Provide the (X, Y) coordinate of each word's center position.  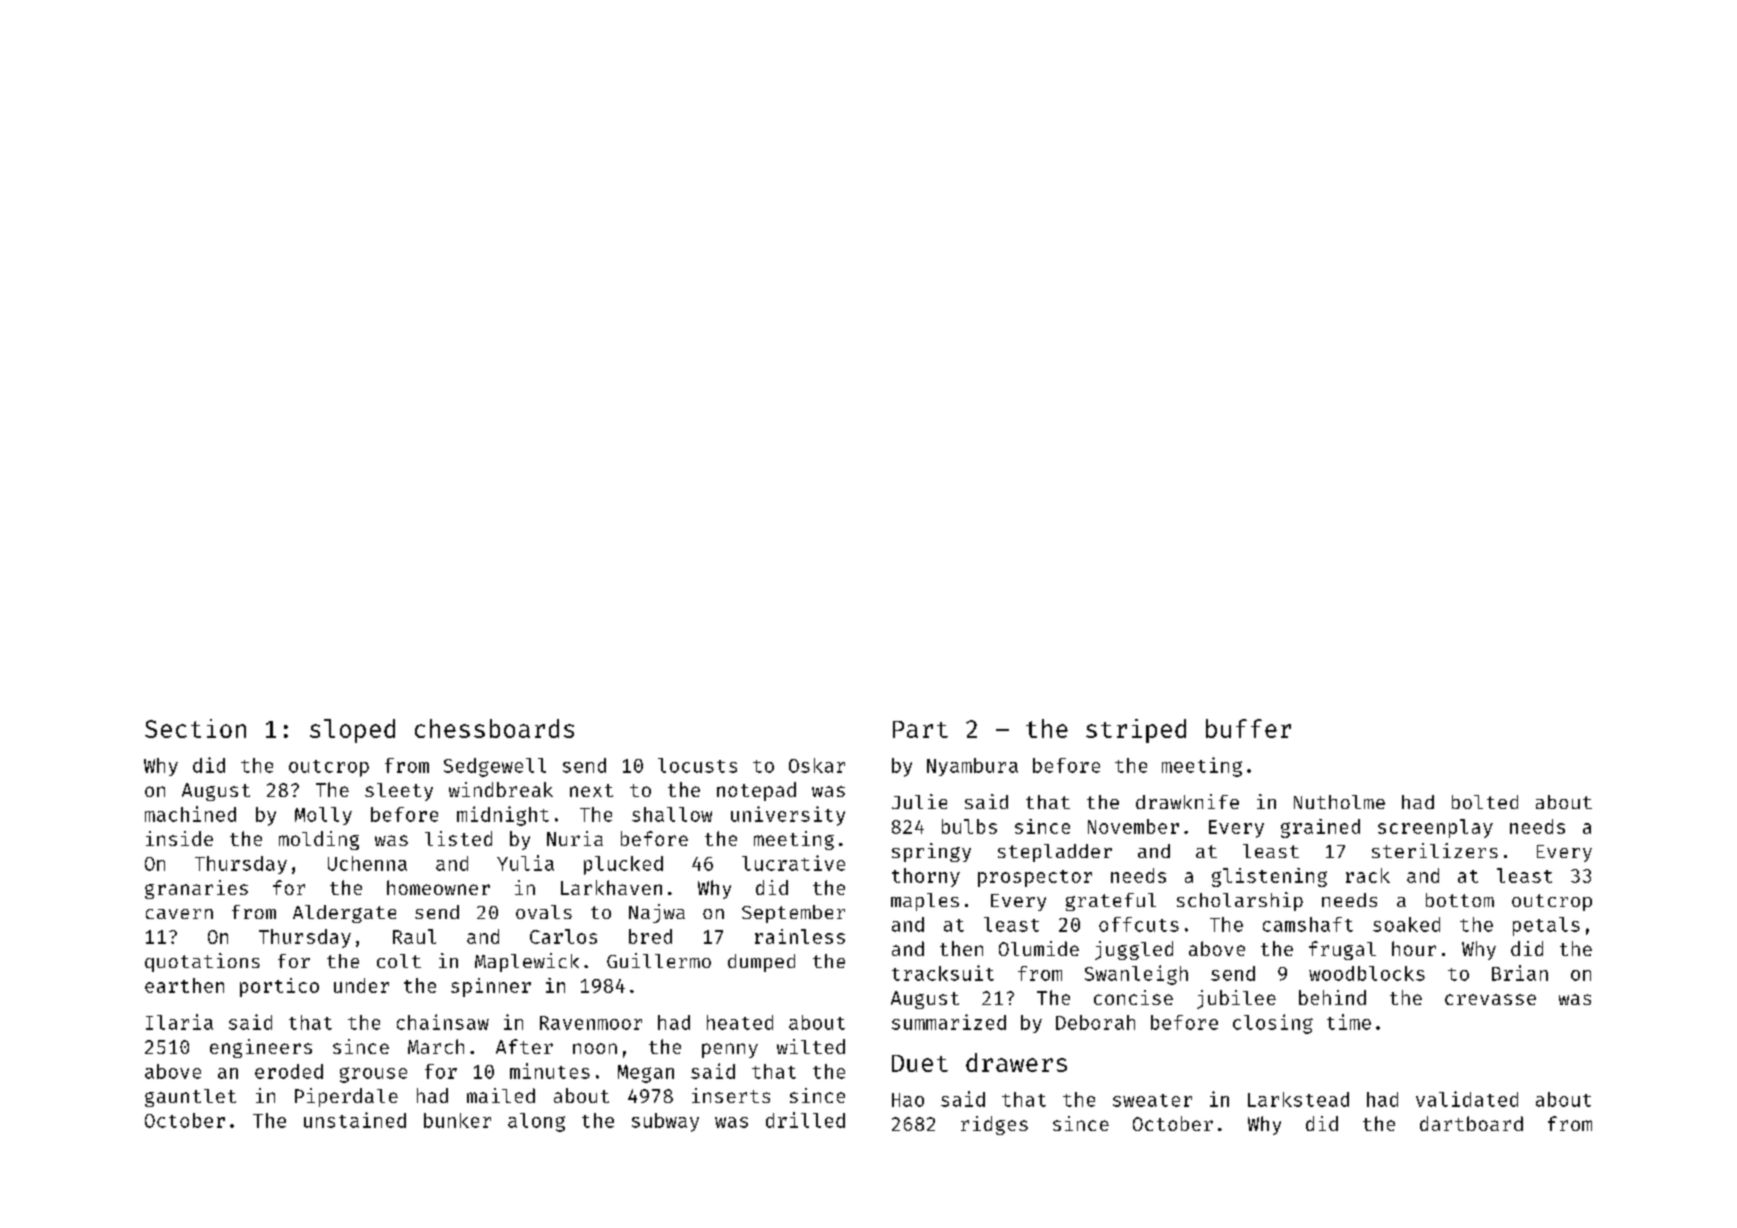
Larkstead (1298, 1099)
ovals (544, 912)
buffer (1248, 728)
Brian (1520, 973)
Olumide (1039, 948)
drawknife (1187, 801)
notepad (756, 791)
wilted (811, 1046)
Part (920, 729)
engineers (261, 1048)
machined (190, 814)
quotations (202, 962)
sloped (352, 731)
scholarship (1240, 901)
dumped (761, 963)
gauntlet (190, 1098)
